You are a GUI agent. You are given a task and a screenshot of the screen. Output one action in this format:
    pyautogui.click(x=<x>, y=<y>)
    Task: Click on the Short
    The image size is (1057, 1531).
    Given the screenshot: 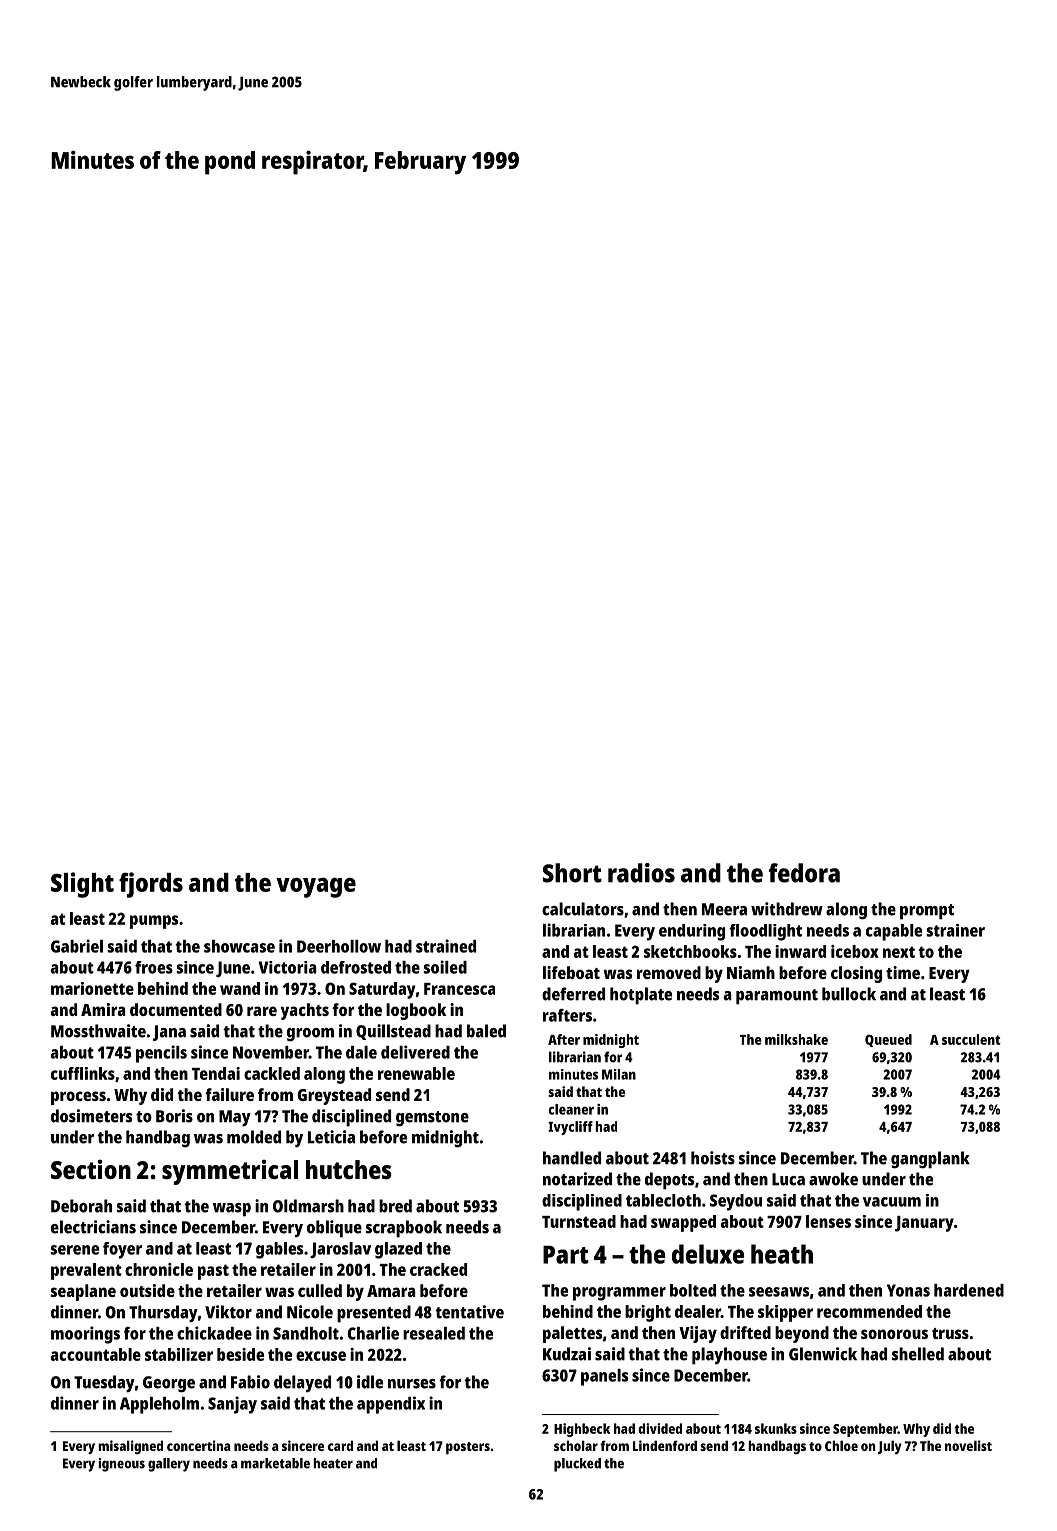 What is the action you would take?
    pyautogui.click(x=572, y=873)
